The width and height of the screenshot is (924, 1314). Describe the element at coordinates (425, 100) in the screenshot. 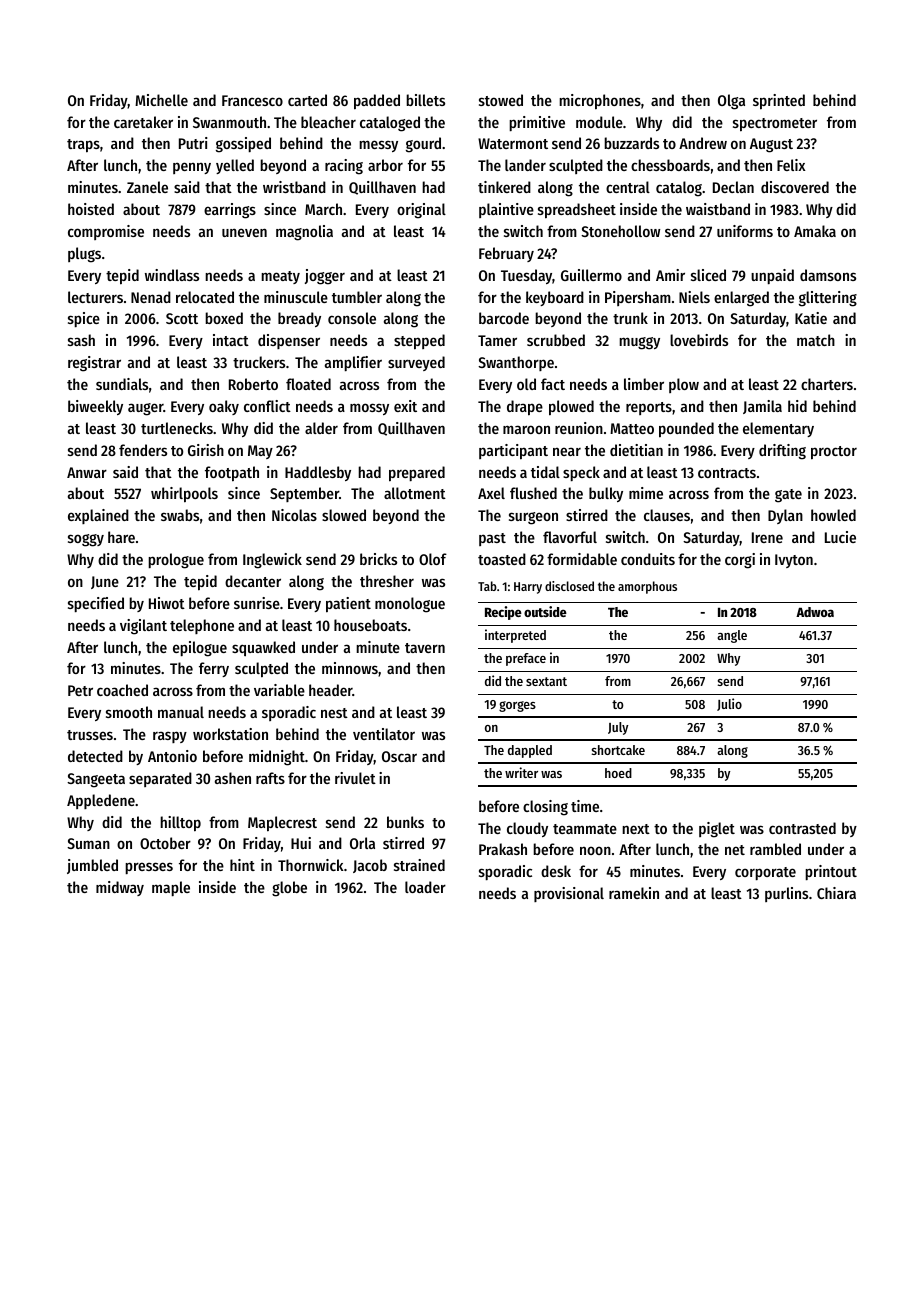

I see `billets` at that location.
